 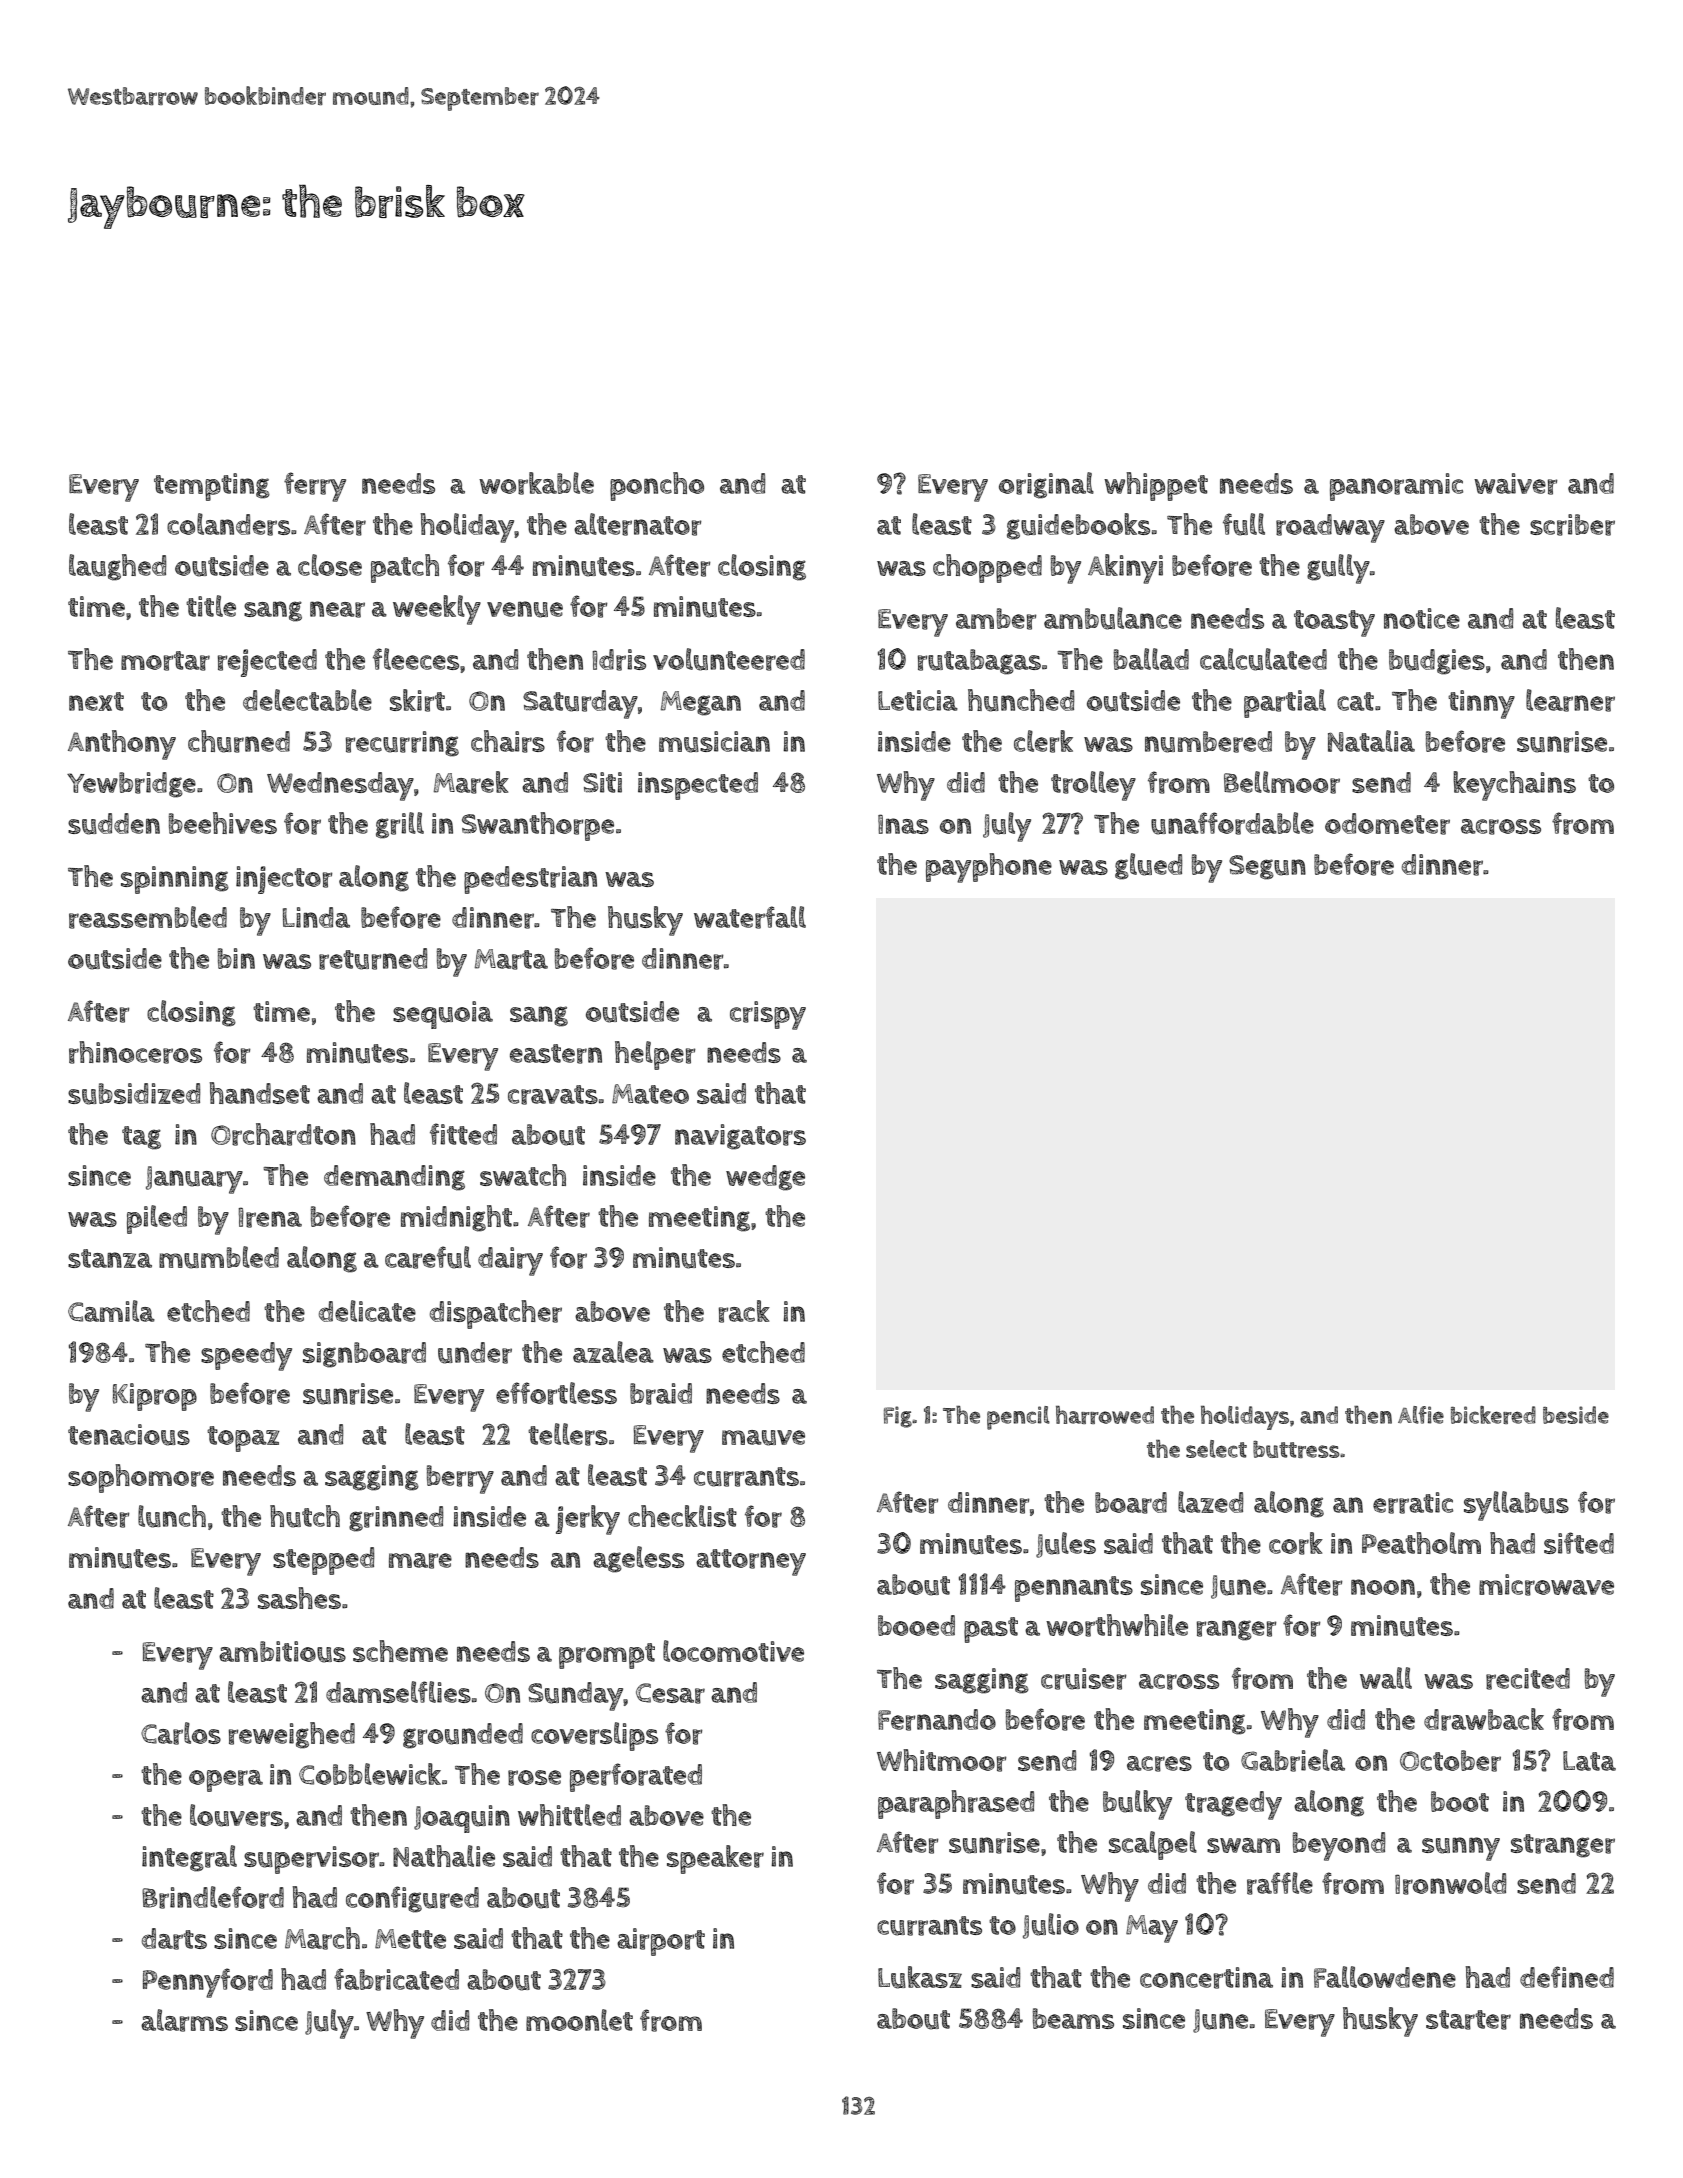 What do you see at coordinates (579, 2020) in the document?
I see `moonlet` at bounding box center [579, 2020].
